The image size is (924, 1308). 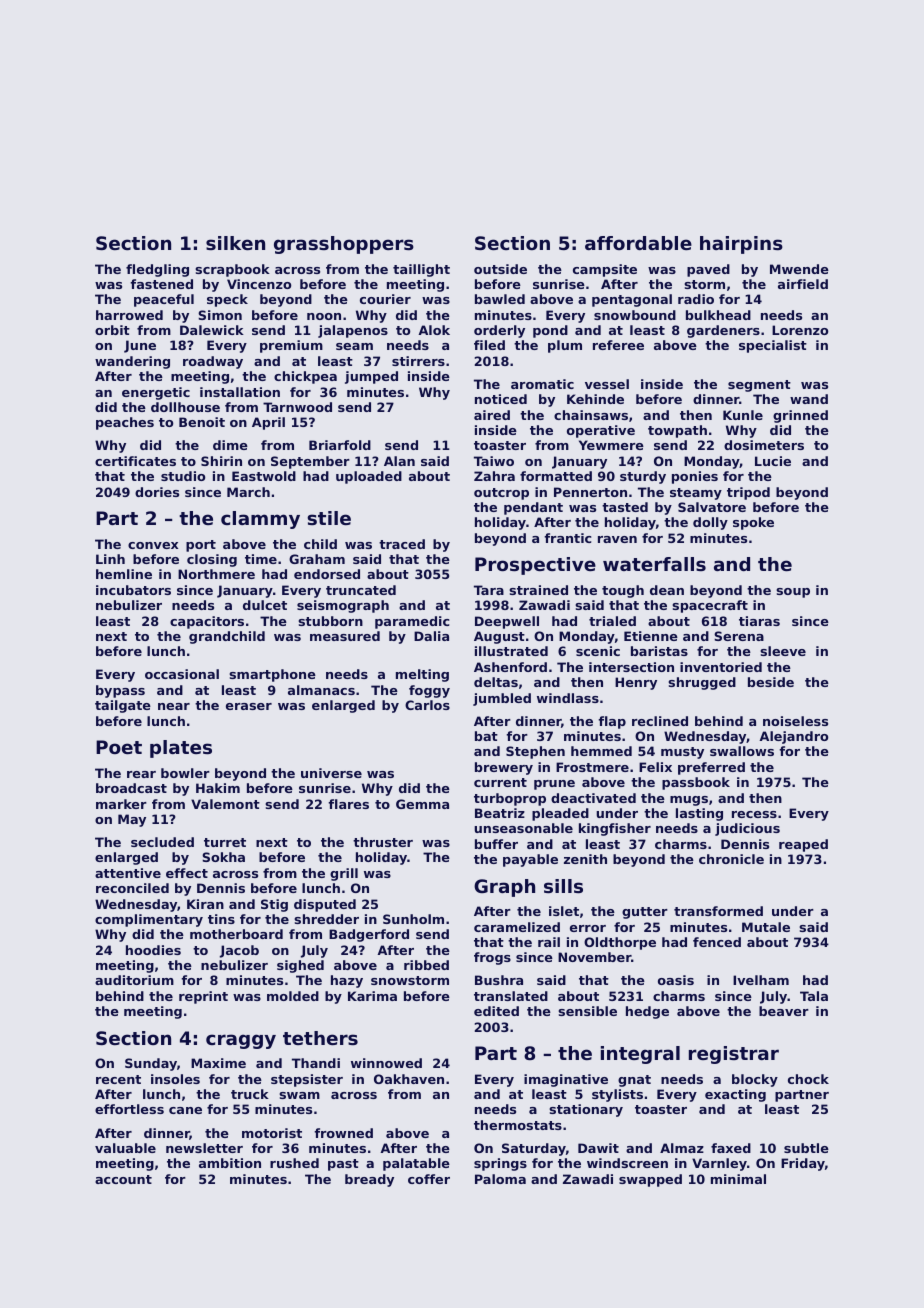 I want to click on Bushra, so click(x=499, y=980).
